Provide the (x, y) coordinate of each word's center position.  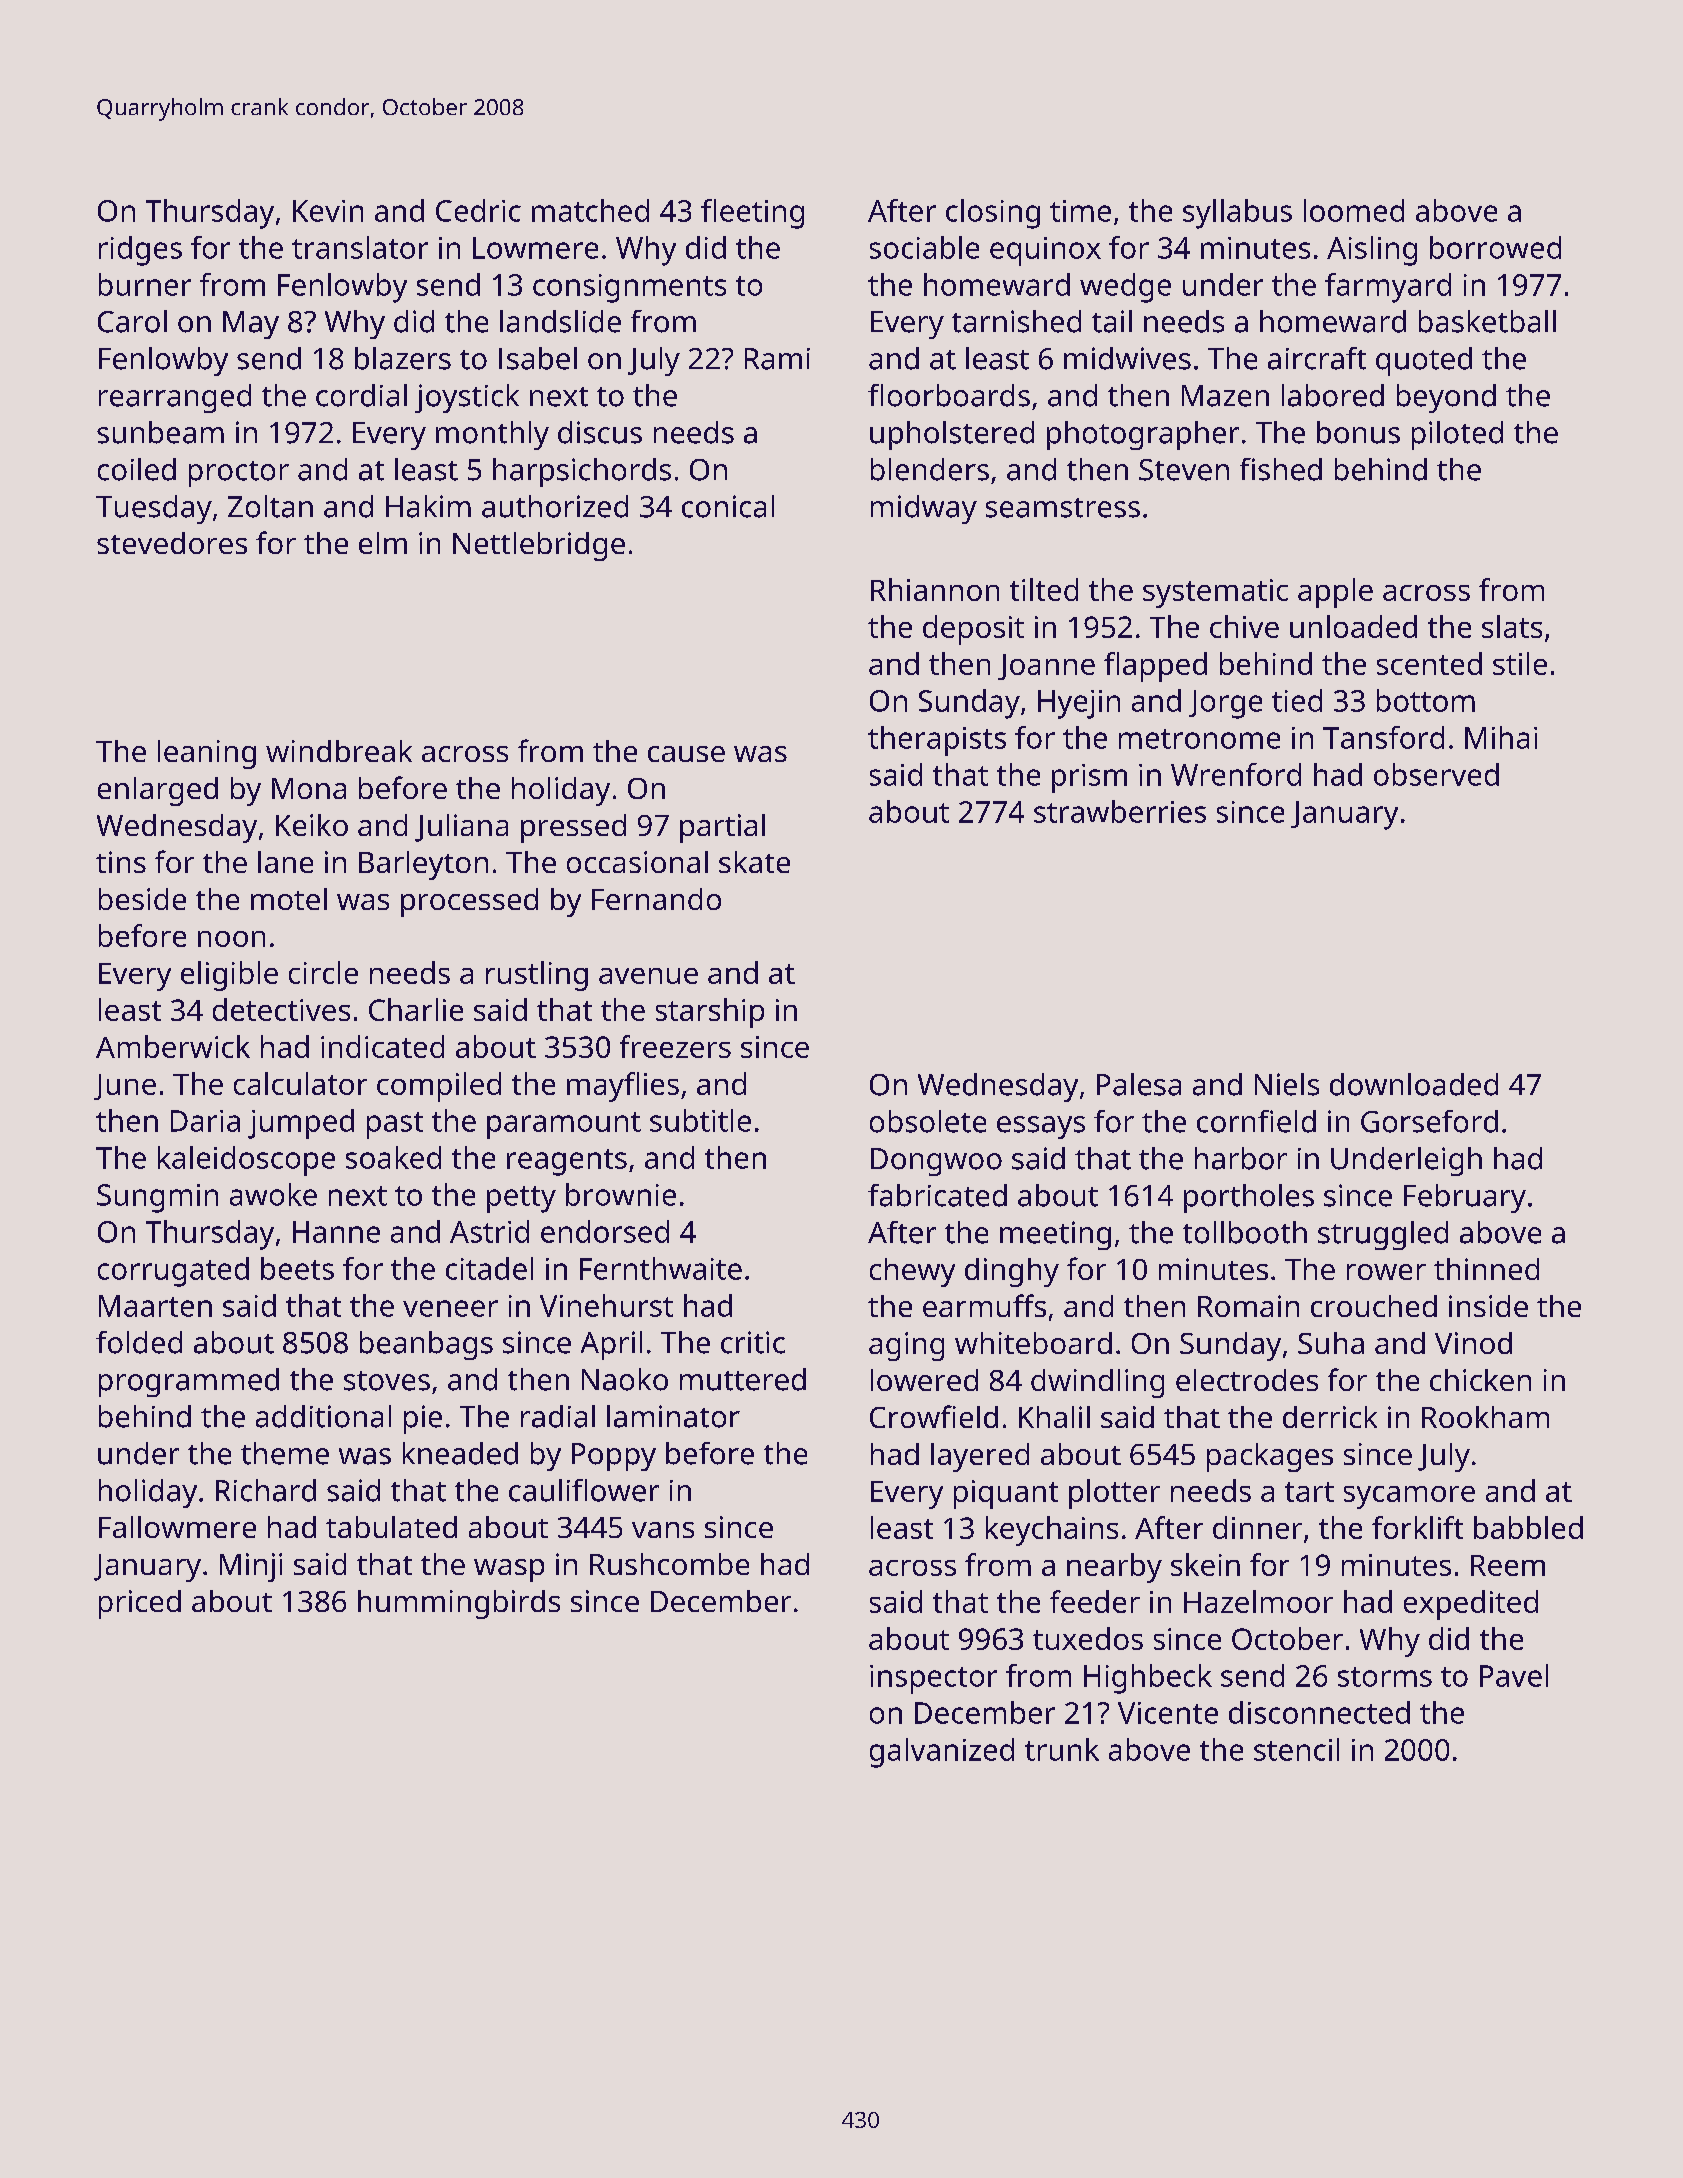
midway (924, 509)
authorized (555, 506)
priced (140, 1604)
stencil (1296, 1749)
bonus (1358, 432)
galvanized (942, 1753)
